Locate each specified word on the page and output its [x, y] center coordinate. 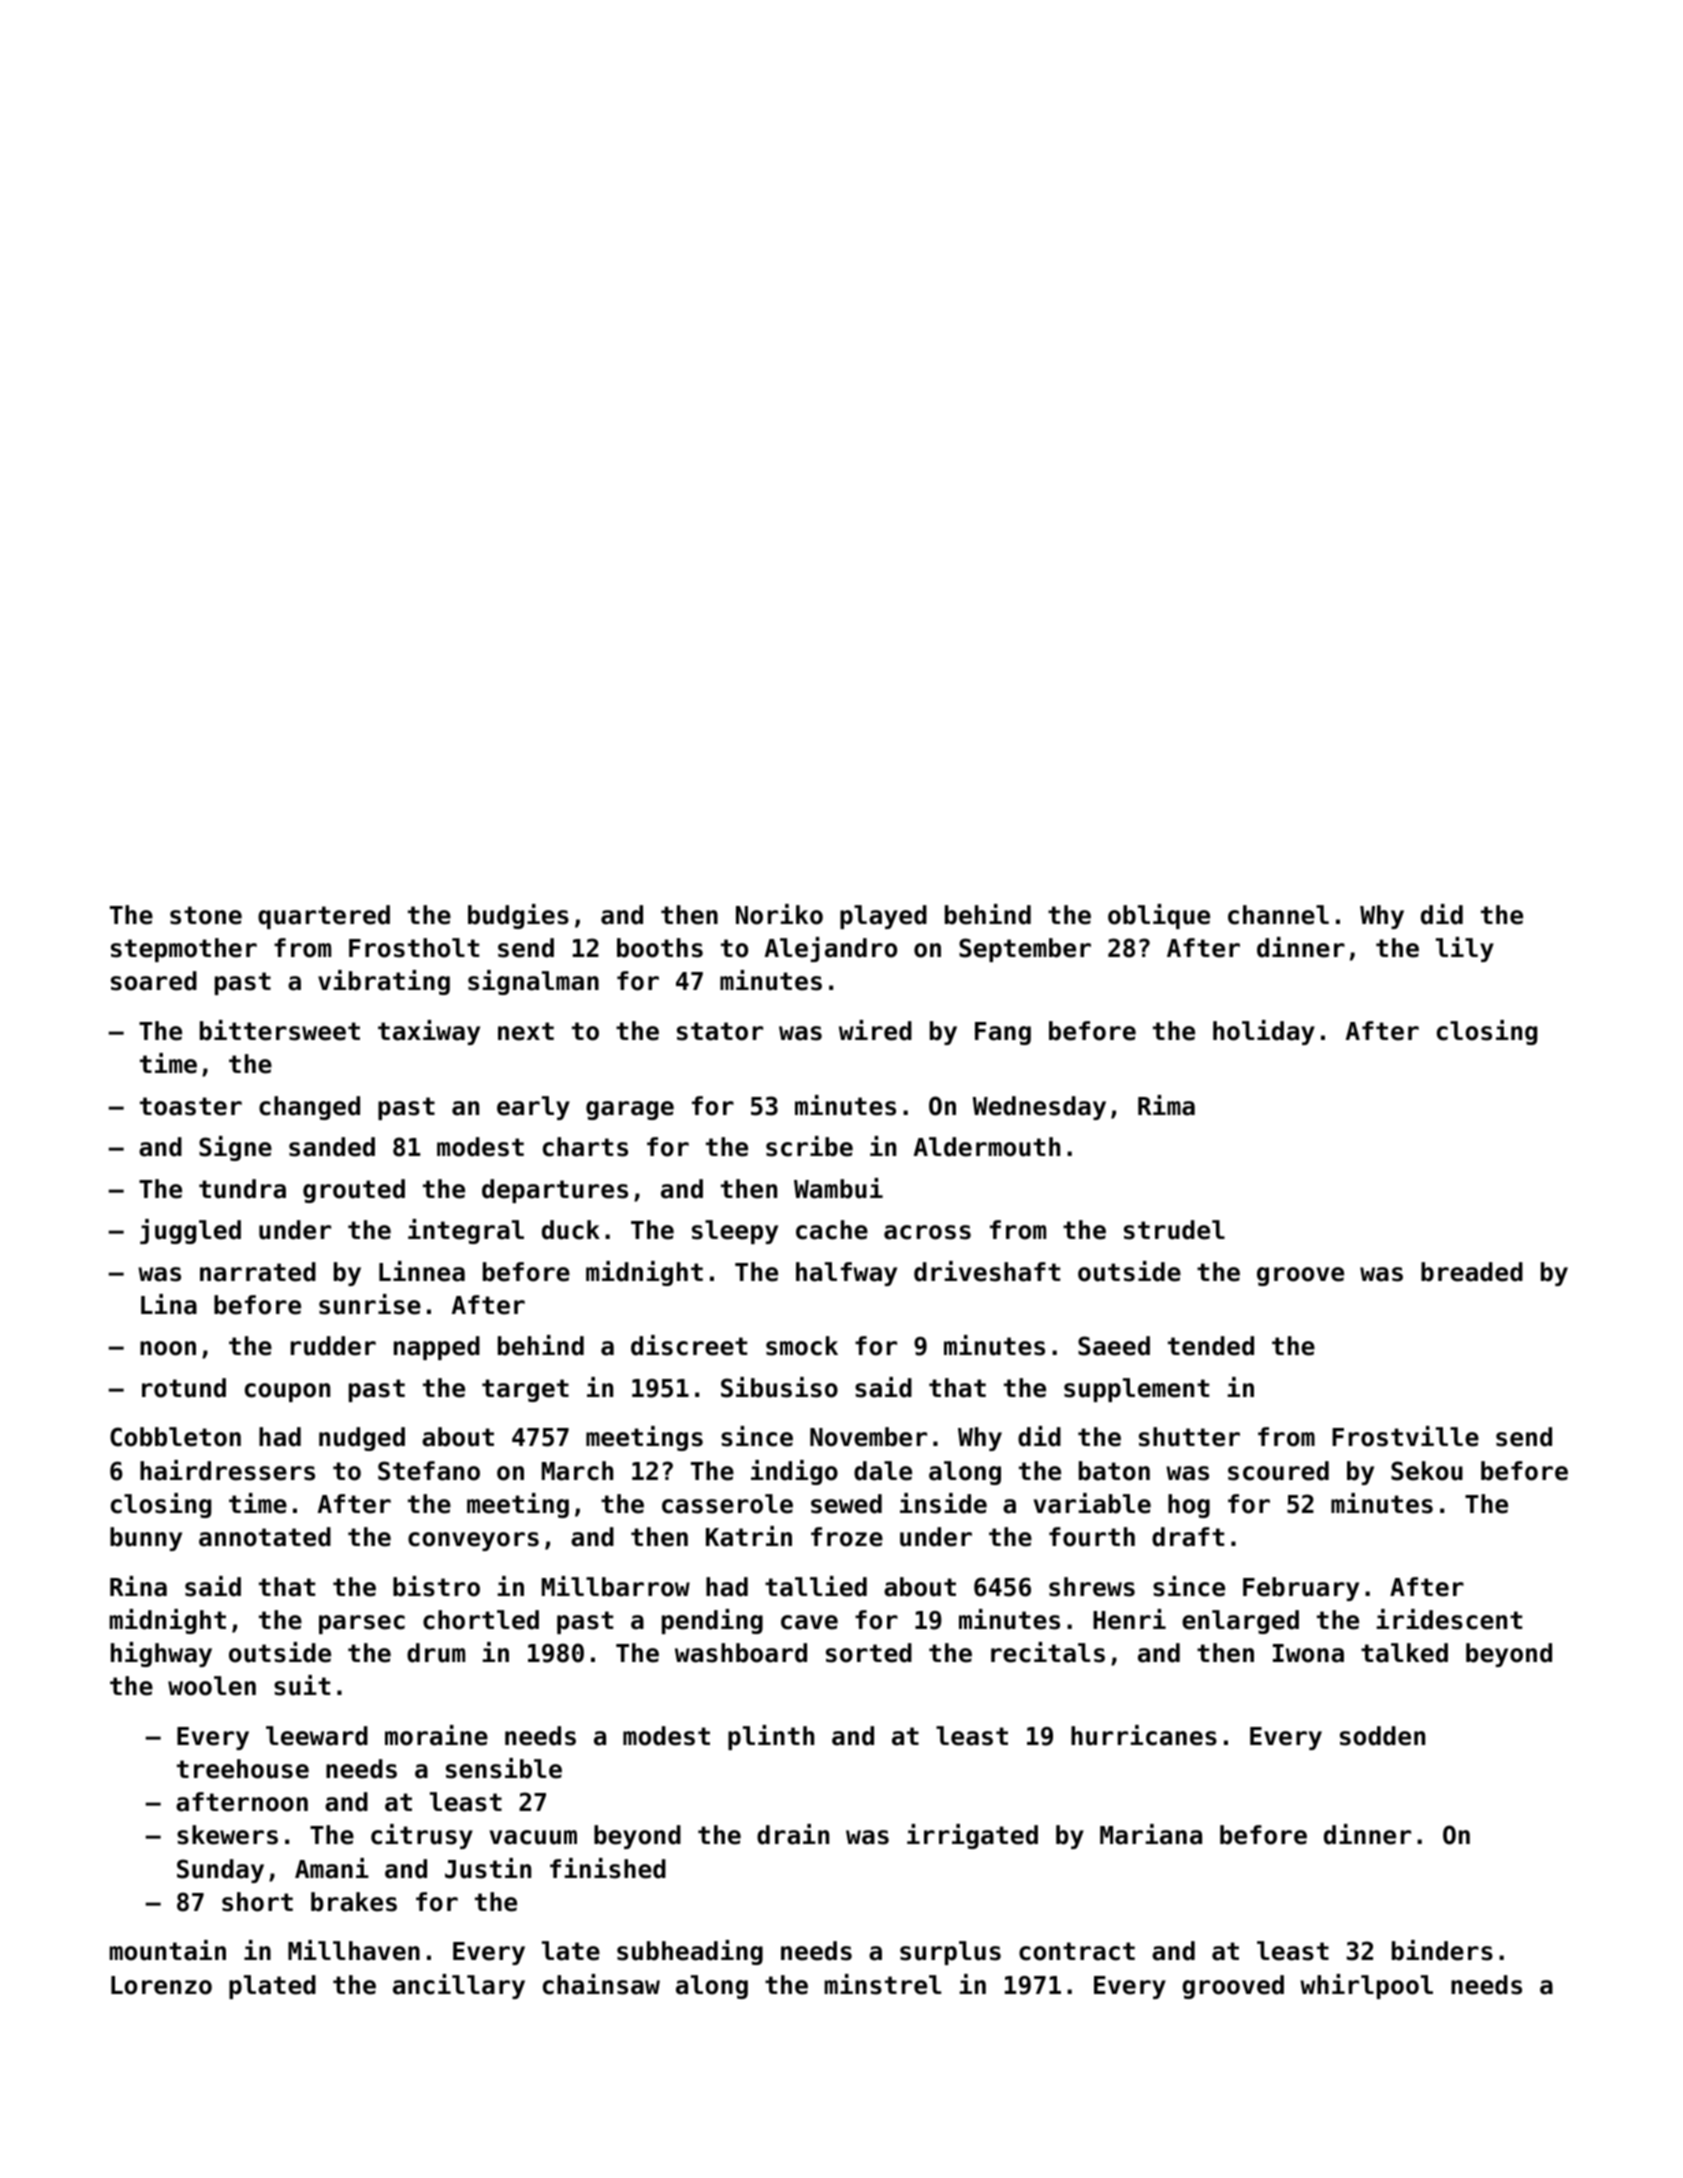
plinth [771, 1737]
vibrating [384, 982]
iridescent [1449, 1619]
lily [1465, 949]
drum [436, 1653]
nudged [362, 1439]
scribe [809, 1146]
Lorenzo [161, 1985]
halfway [846, 1274]
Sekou [1427, 1471]
